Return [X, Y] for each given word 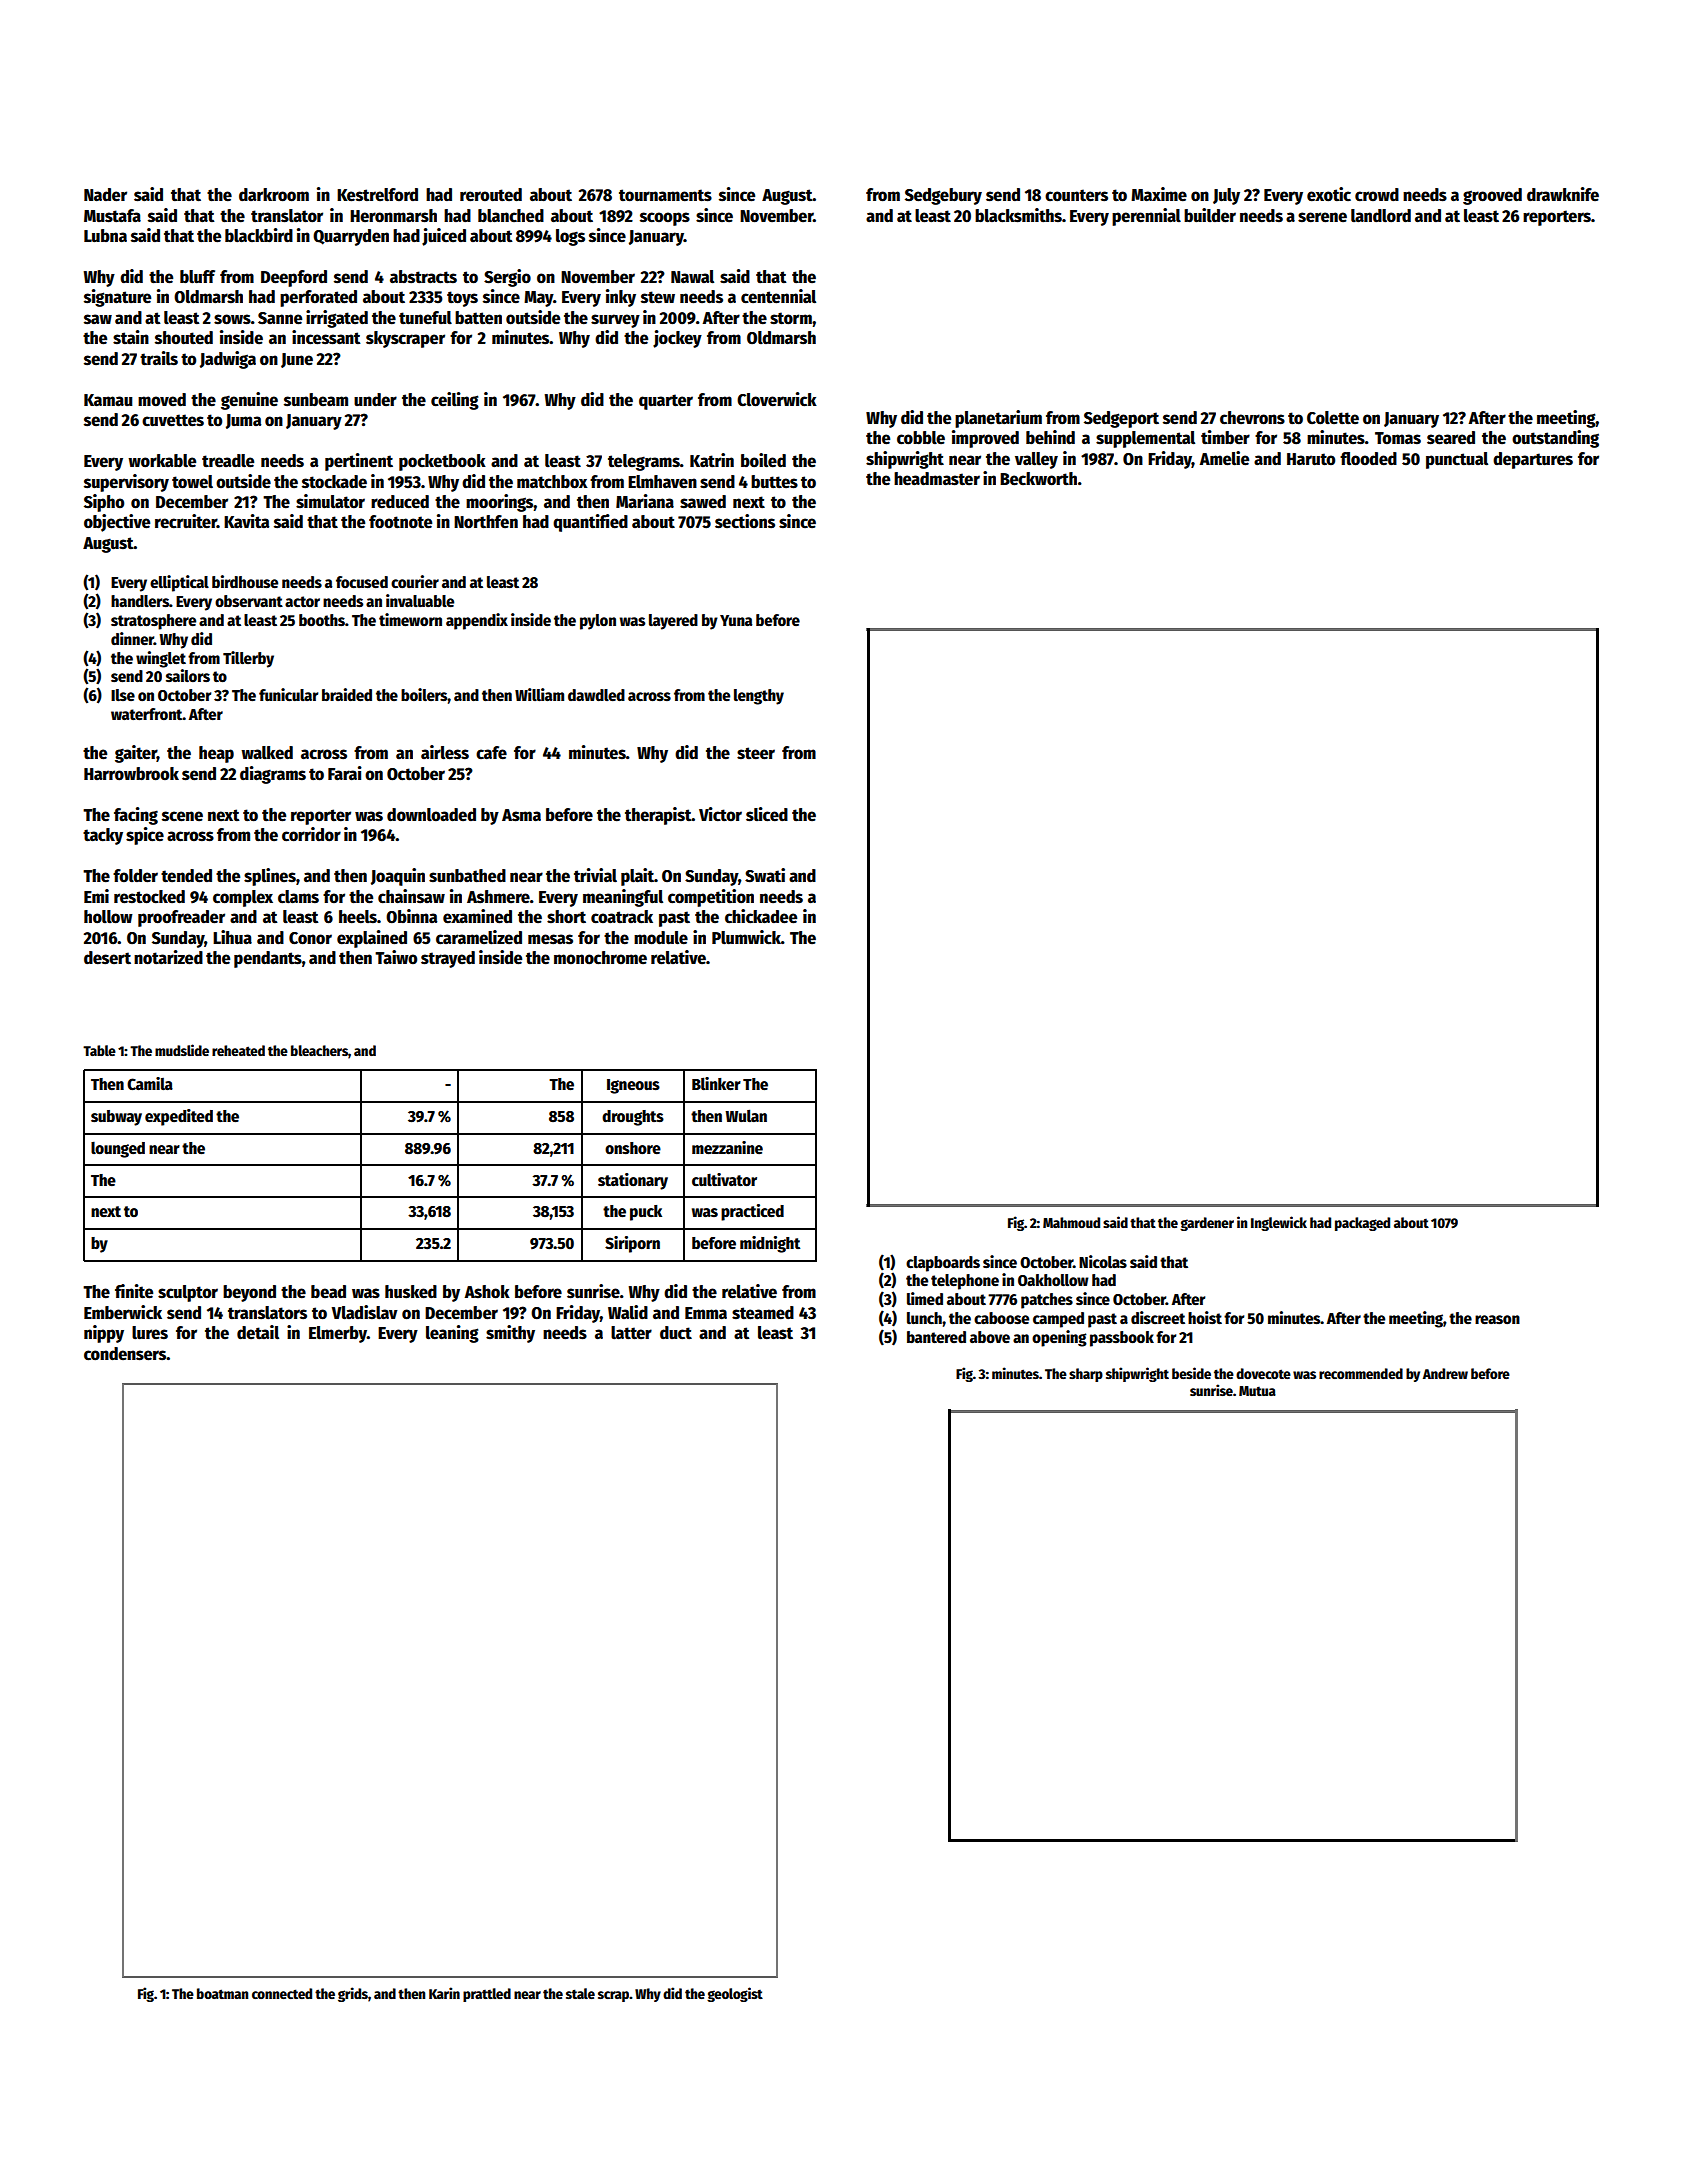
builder [1210, 215]
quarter [666, 402]
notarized [168, 957]
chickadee [761, 916]
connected [282, 1993]
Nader [105, 195]
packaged [1362, 1224]
